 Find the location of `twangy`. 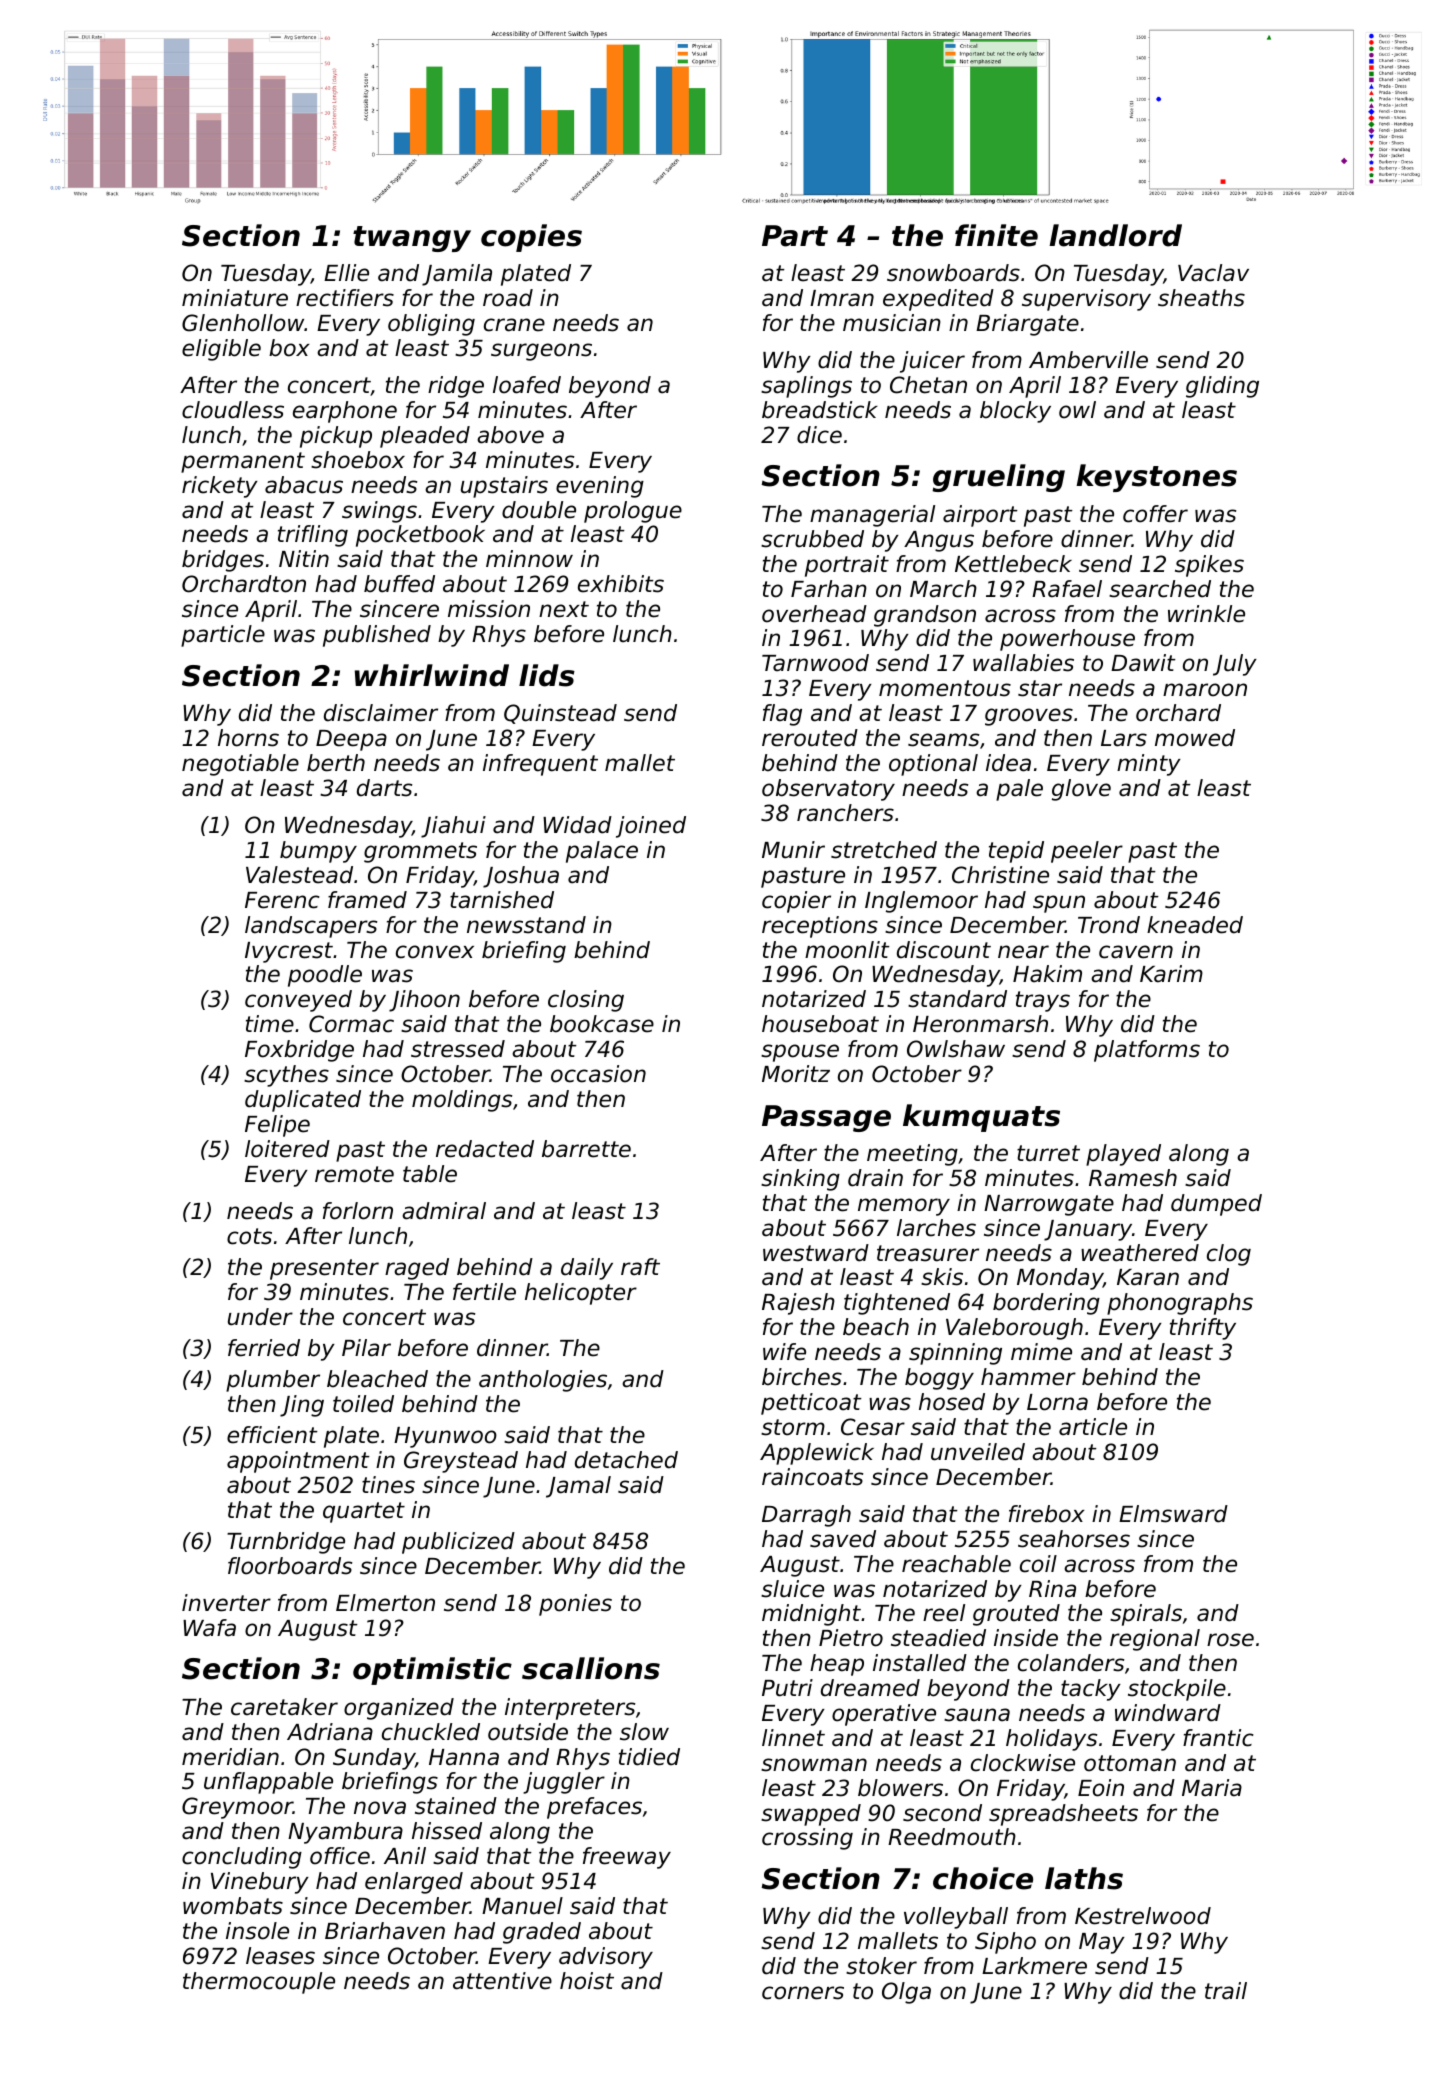

twangy is located at coordinates (412, 239).
